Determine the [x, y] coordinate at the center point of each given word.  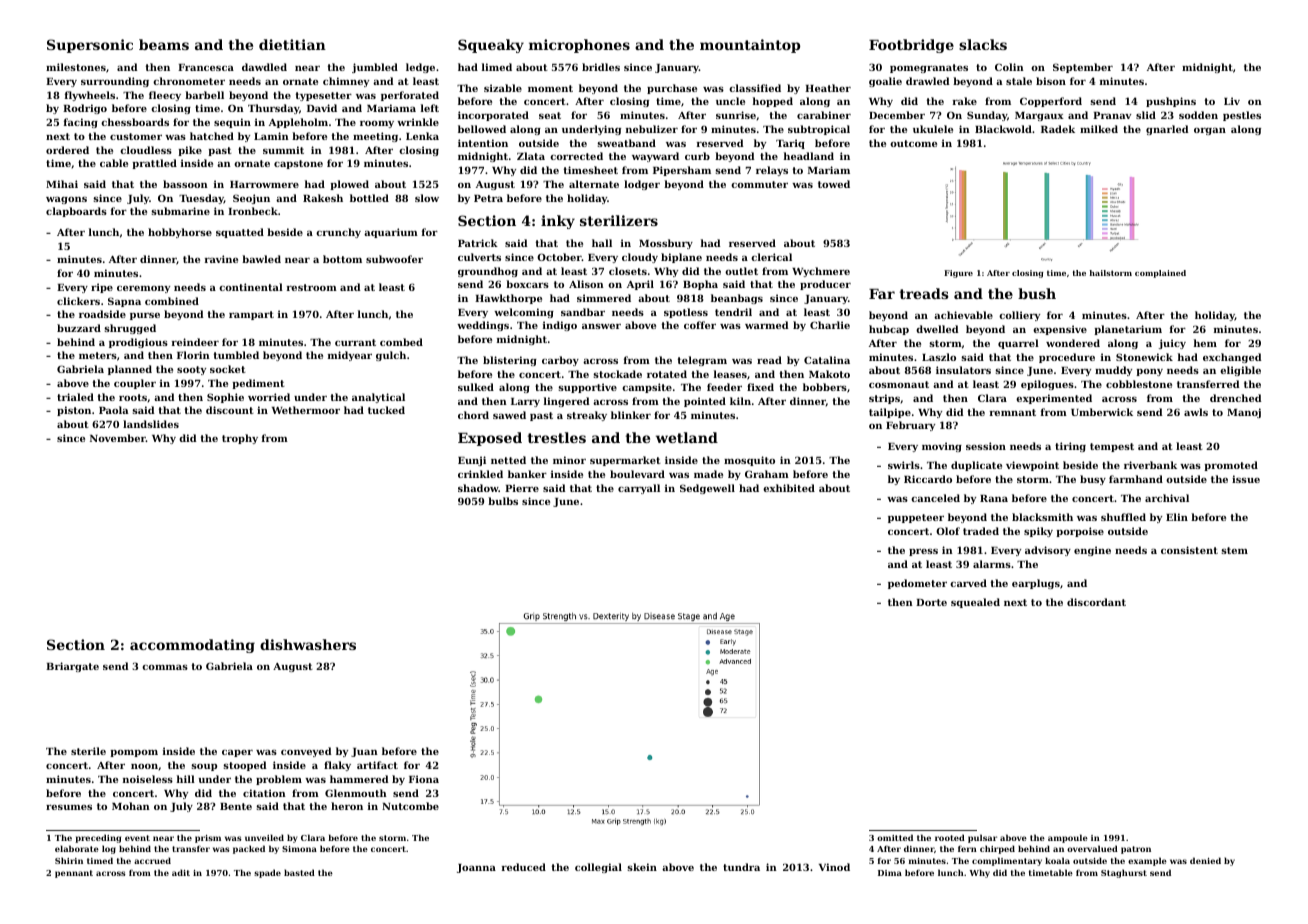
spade [267, 873]
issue [1246, 479]
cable [114, 163]
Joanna [476, 868]
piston [74, 411]
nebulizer [652, 129]
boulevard [637, 474]
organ [1210, 131]
